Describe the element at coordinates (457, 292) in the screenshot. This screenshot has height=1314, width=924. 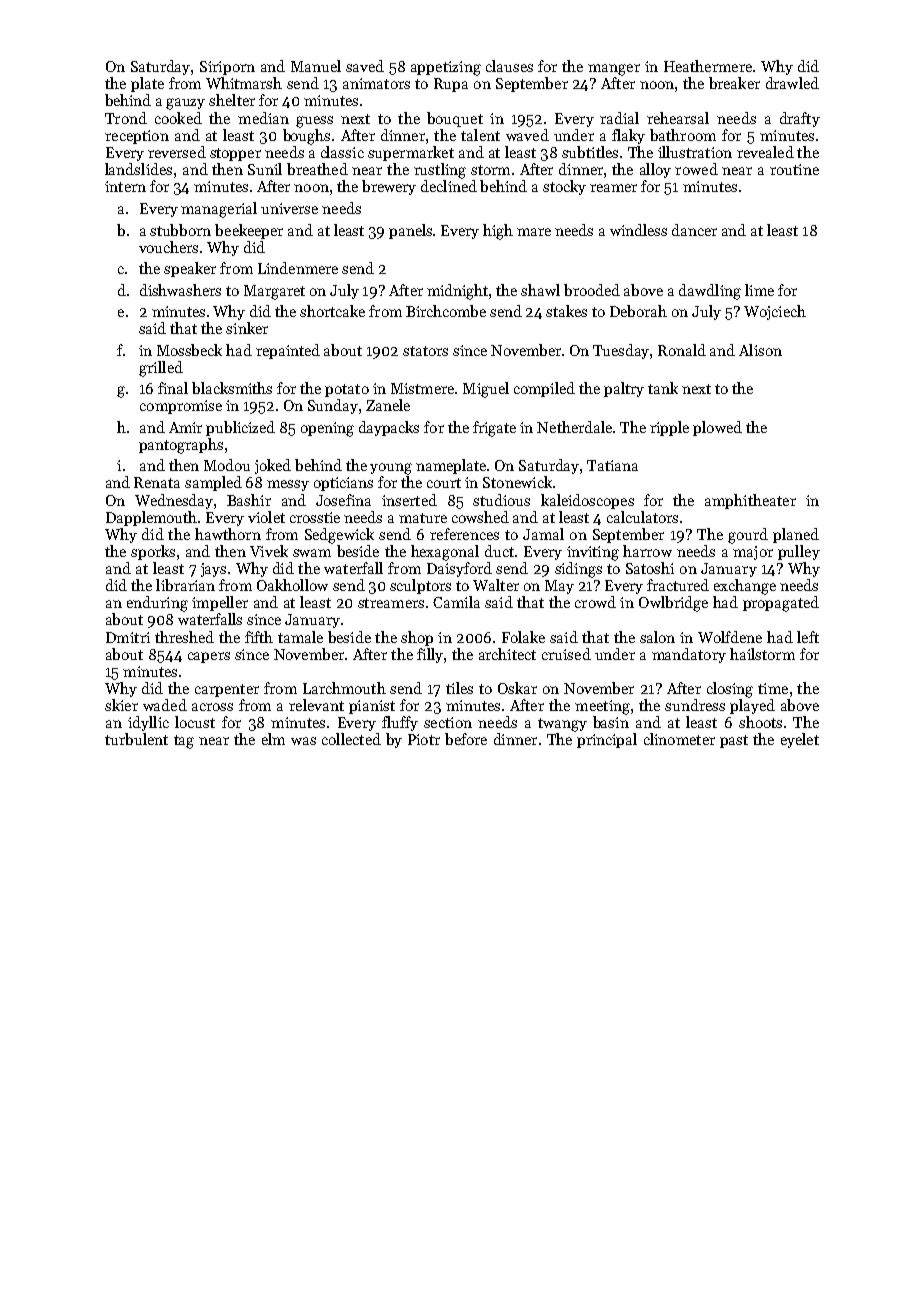
I see `midnight` at that location.
